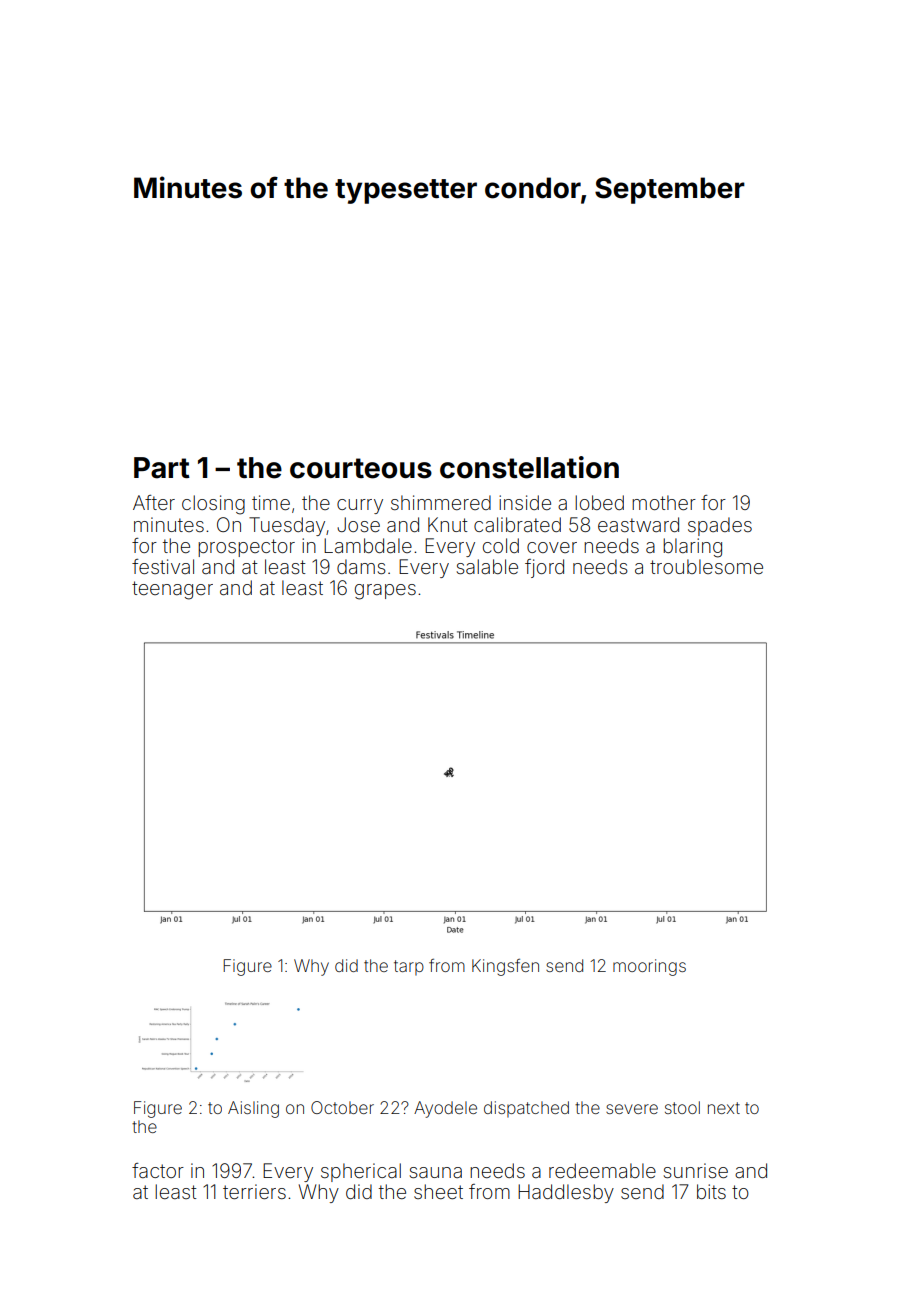 The height and width of the image is (1289, 909). What do you see at coordinates (649, 967) in the image?
I see `moorings` at bounding box center [649, 967].
